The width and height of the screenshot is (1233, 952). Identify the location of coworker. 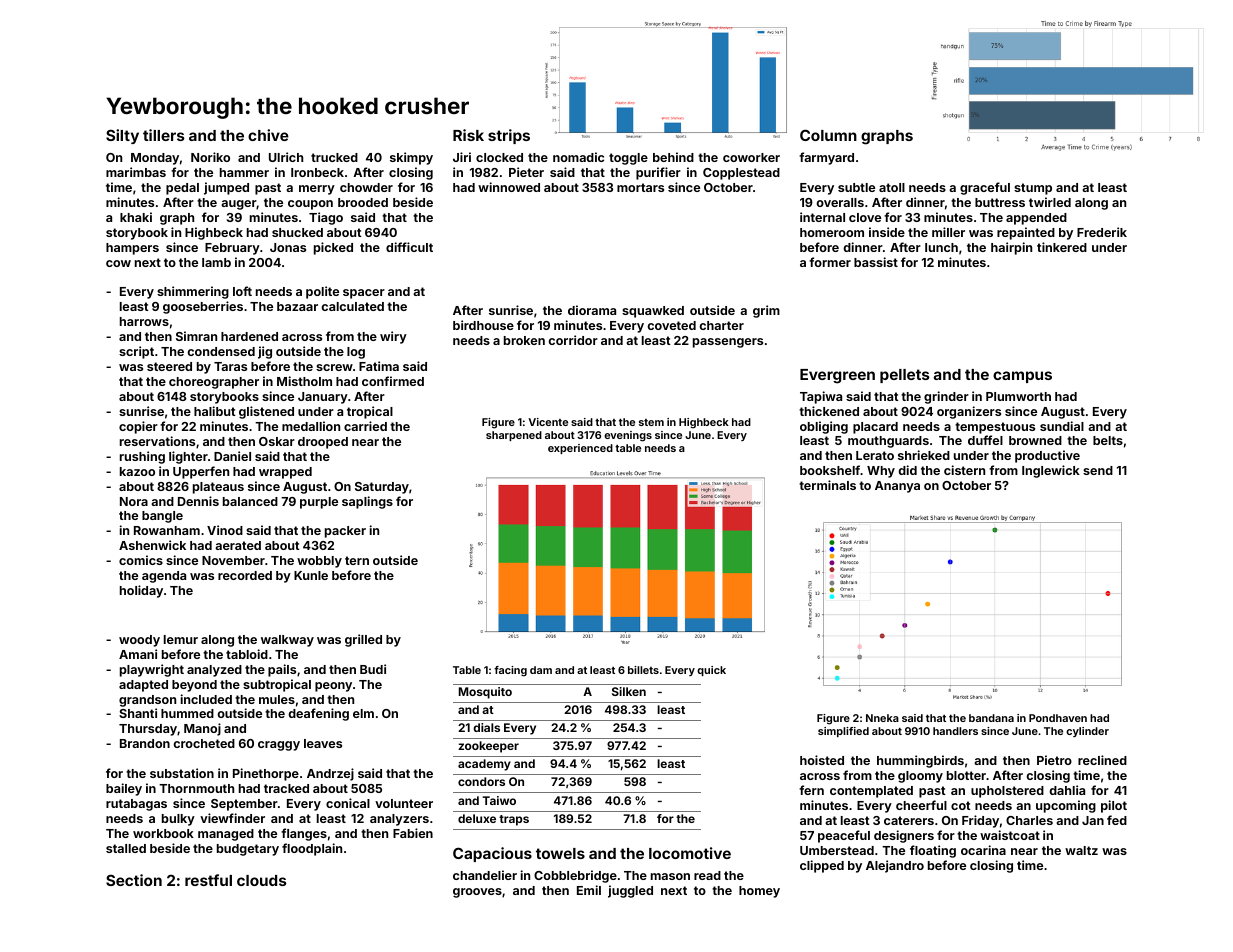
(751, 157).
